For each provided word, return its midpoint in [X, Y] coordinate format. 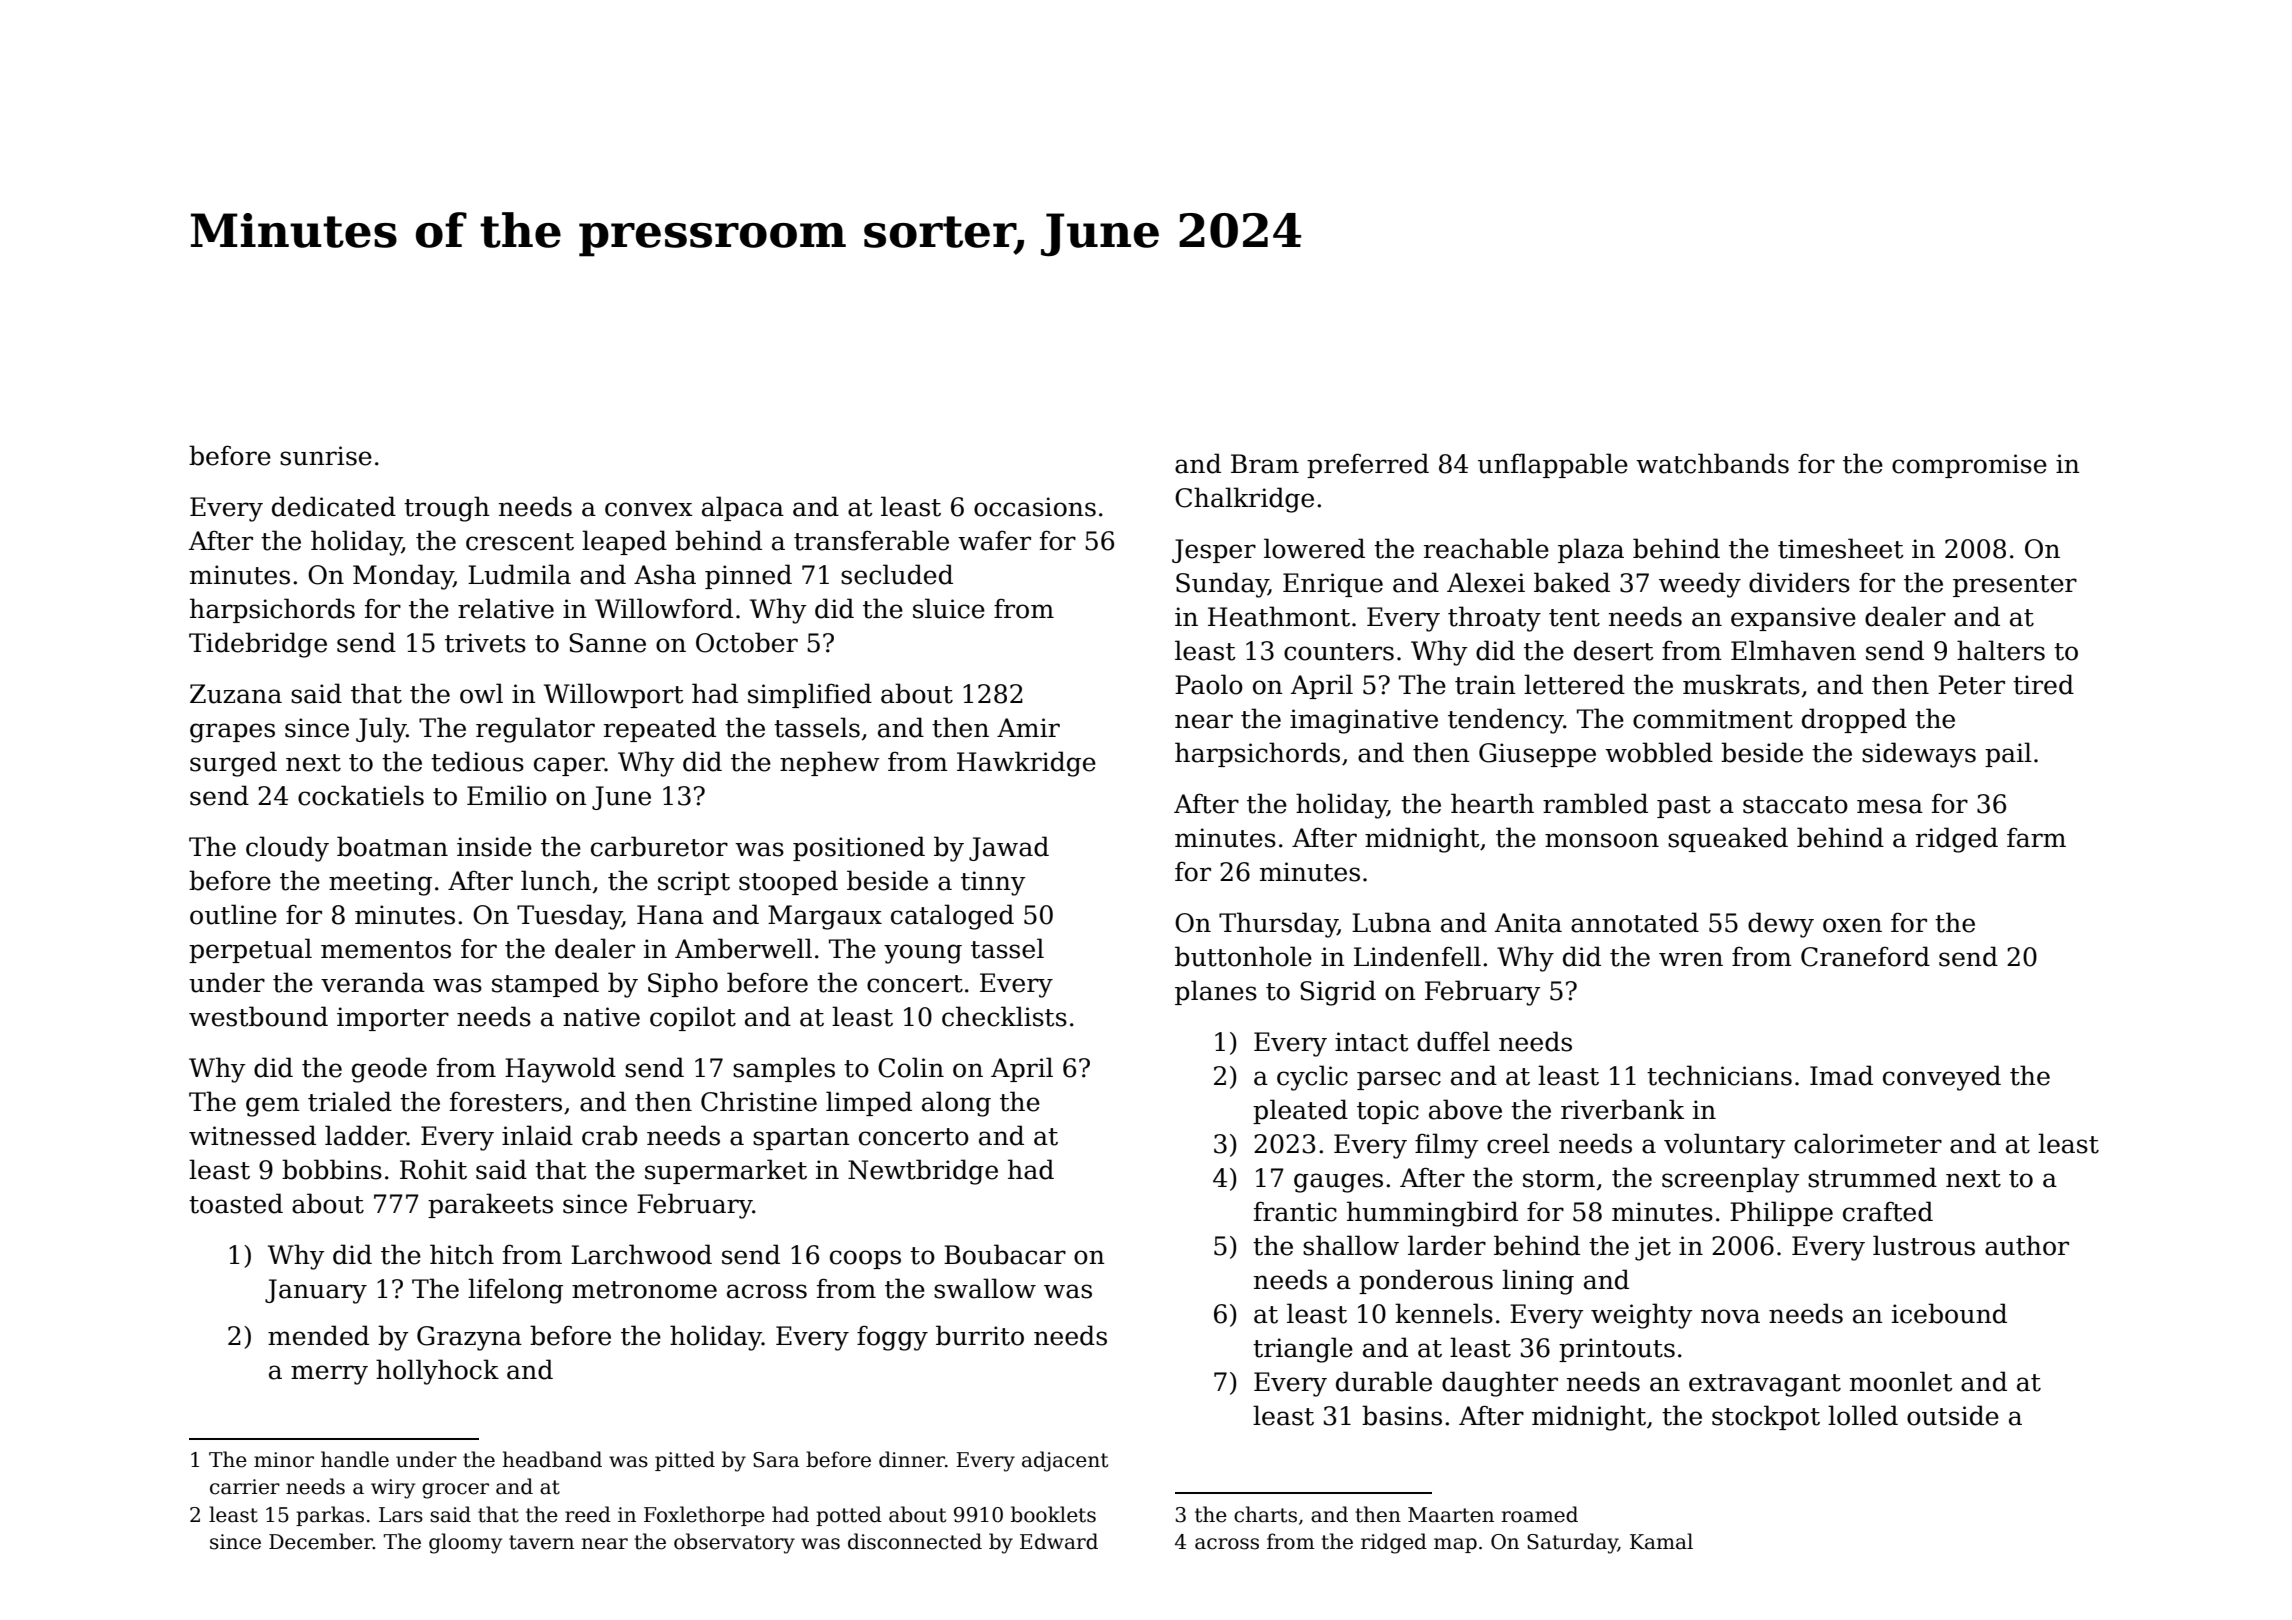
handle [355, 1459]
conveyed [1942, 1078]
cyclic [1312, 1078]
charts [1265, 1514]
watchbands [1712, 463]
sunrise [326, 456]
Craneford [1865, 956]
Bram [1265, 464]
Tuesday [569, 917]
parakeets [490, 1205]
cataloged [952, 917]
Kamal [1661, 1541]
